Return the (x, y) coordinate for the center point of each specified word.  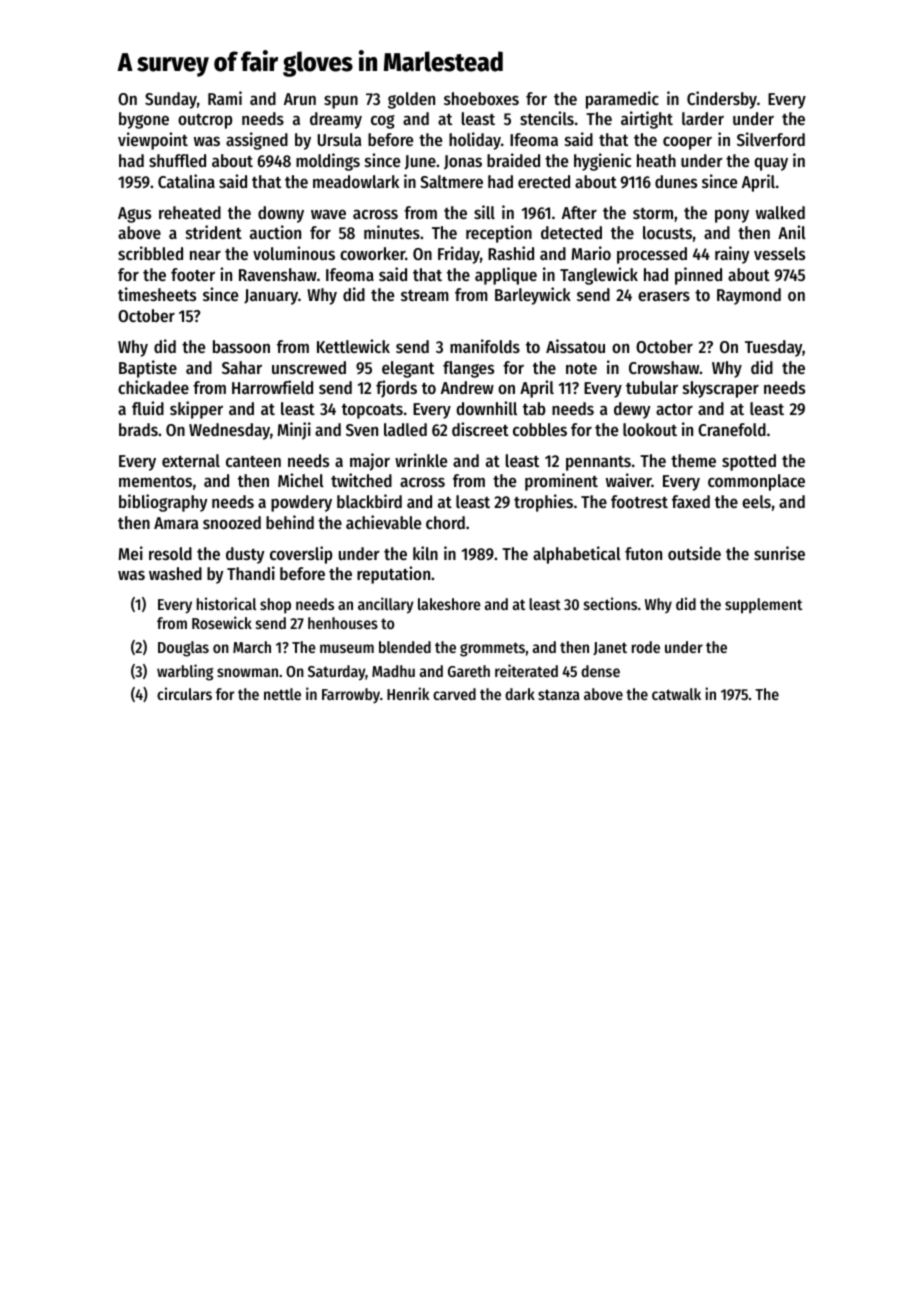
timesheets (157, 294)
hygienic (602, 162)
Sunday (171, 100)
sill (484, 212)
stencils (547, 118)
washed (175, 573)
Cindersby (722, 100)
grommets (492, 649)
